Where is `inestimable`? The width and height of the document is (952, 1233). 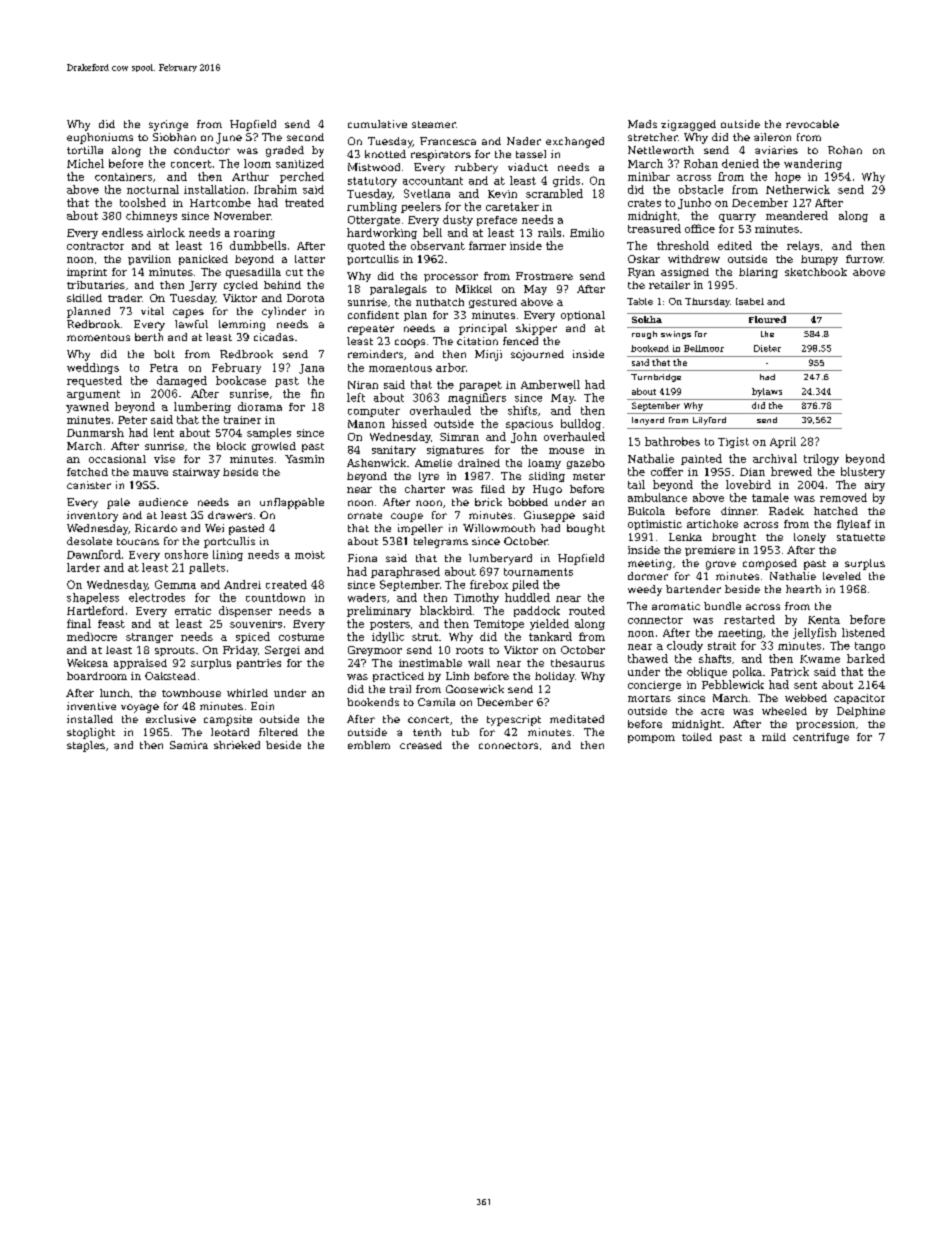
inestimable is located at coordinates (430, 663).
